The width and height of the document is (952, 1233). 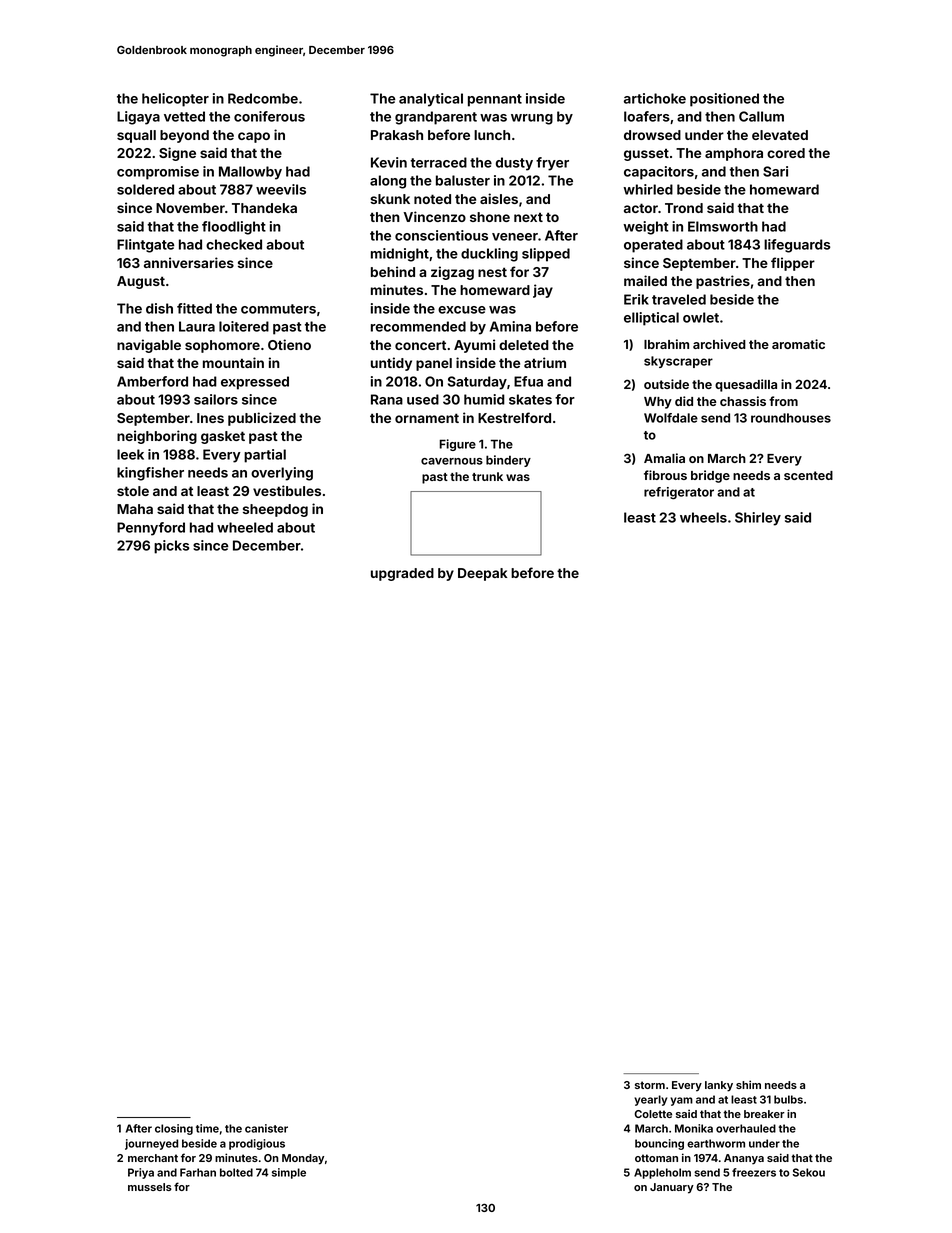 I want to click on wheeled, so click(x=245, y=527).
